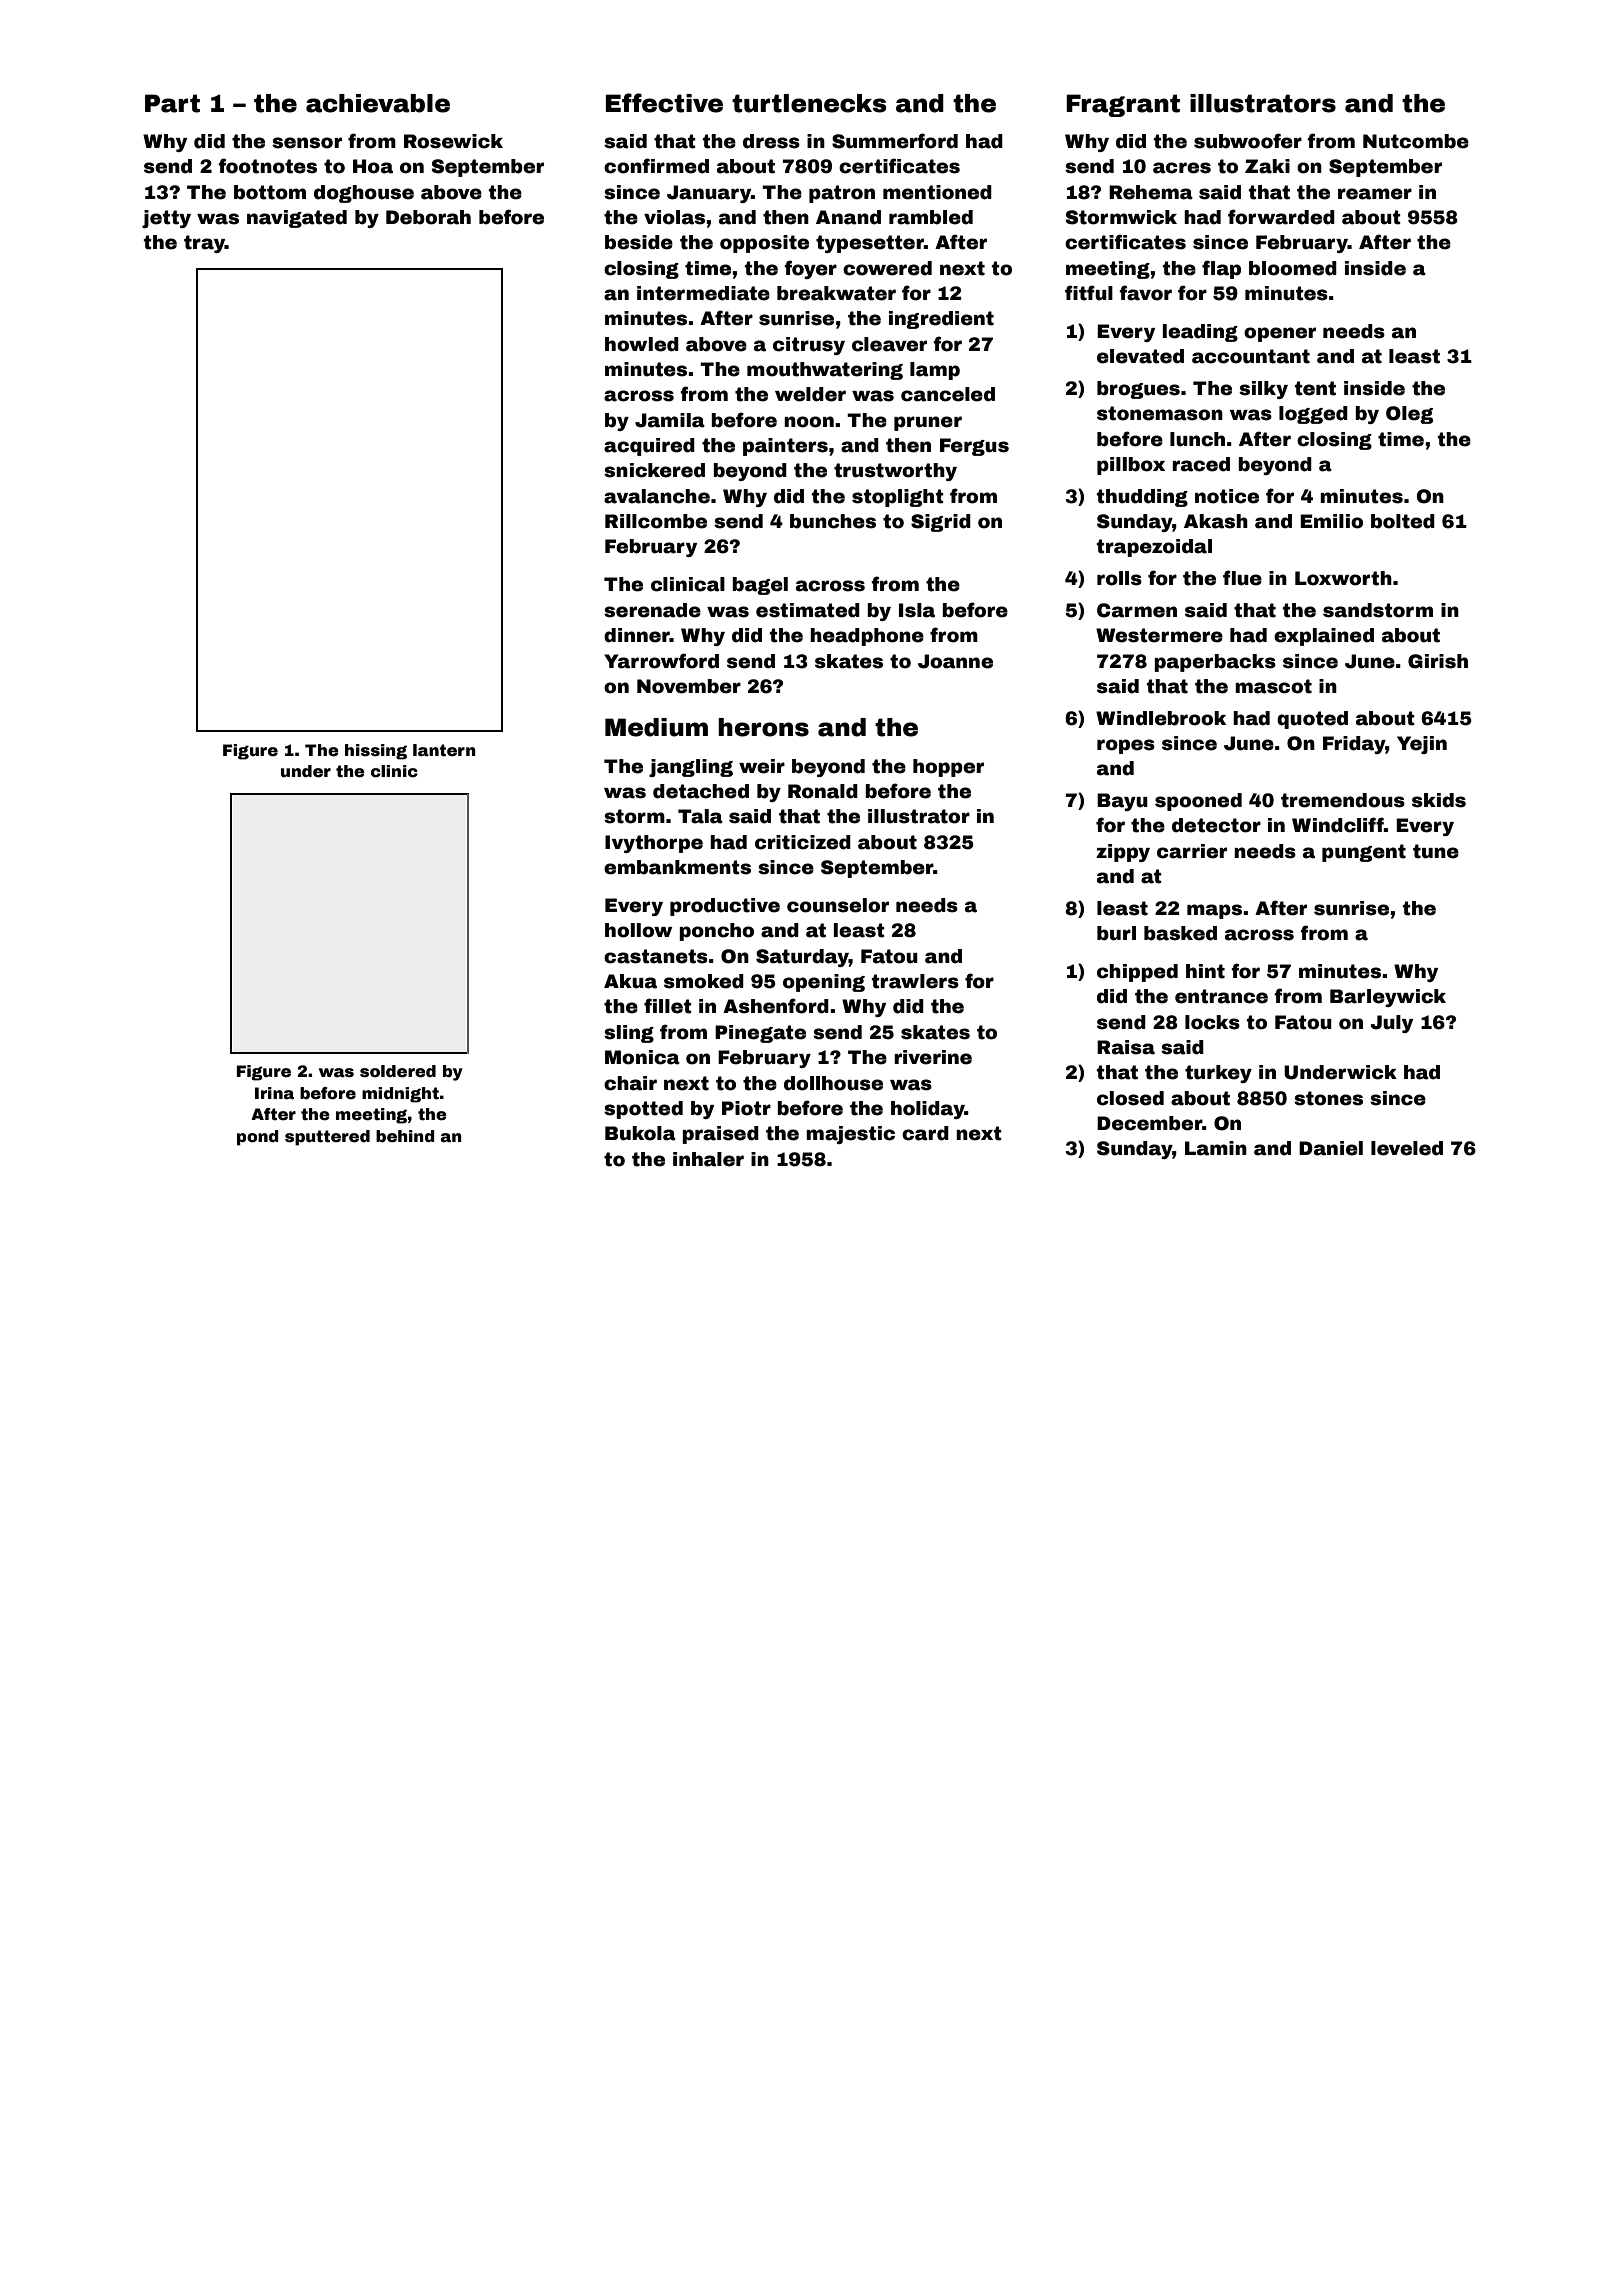 This page has height=2292, width=1620. Describe the element at coordinates (378, 103) in the page. I see `achievable` at that location.
